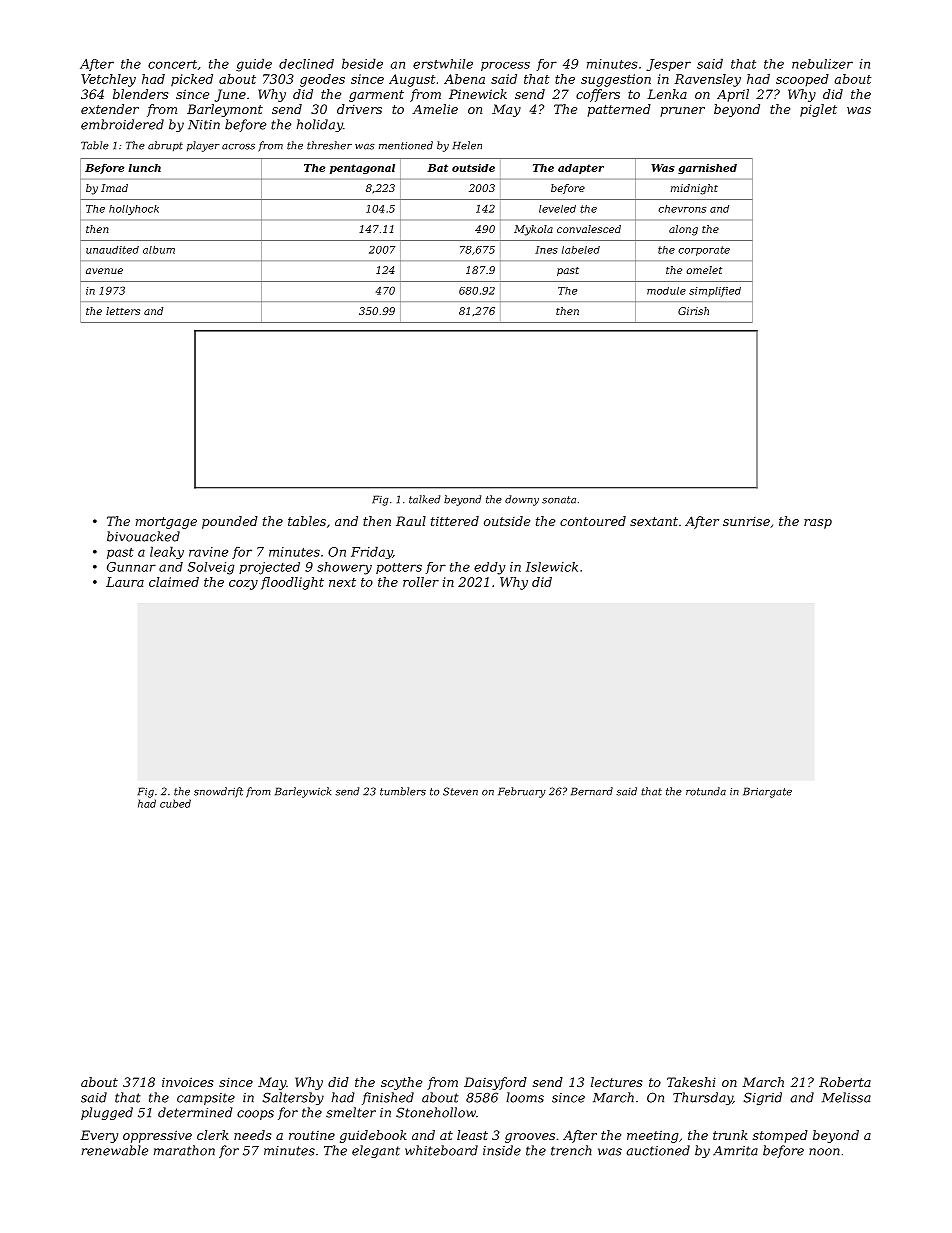 This screenshot has width=952, height=1233. What do you see at coordinates (401, 1083) in the screenshot?
I see `scythe` at bounding box center [401, 1083].
